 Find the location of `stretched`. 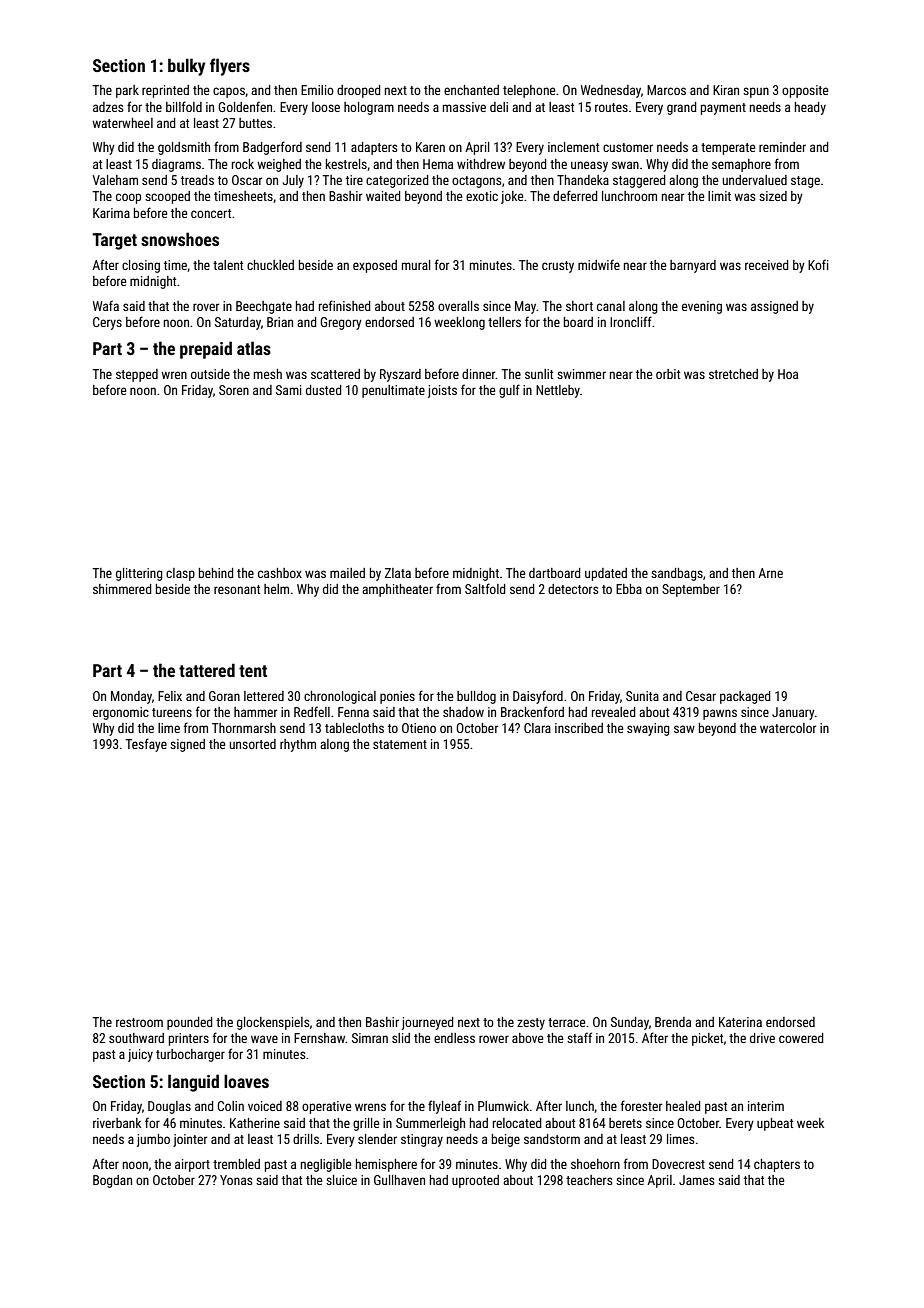

stretched is located at coordinates (733, 374).
